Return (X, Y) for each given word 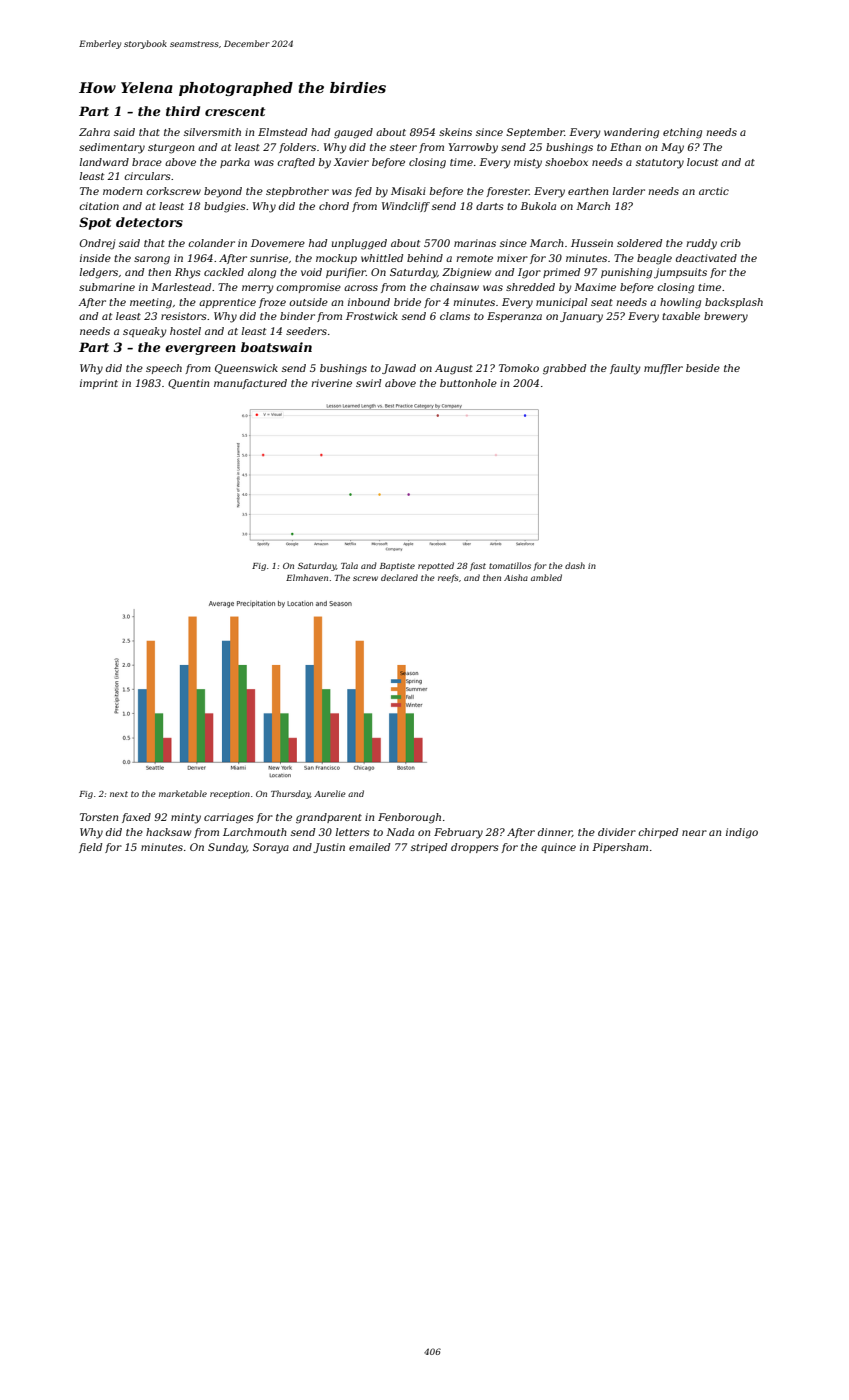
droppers (475, 848)
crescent (235, 111)
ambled (546, 577)
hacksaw (168, 832)
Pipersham (620, 848)
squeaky (144, 332)
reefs (448, 578)
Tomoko (519, 368)
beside (703, 368)
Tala (349, 565)
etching (682, 133)
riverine (331, 383)
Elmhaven (307, 577)
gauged (353, 133)
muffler (663, 369)
